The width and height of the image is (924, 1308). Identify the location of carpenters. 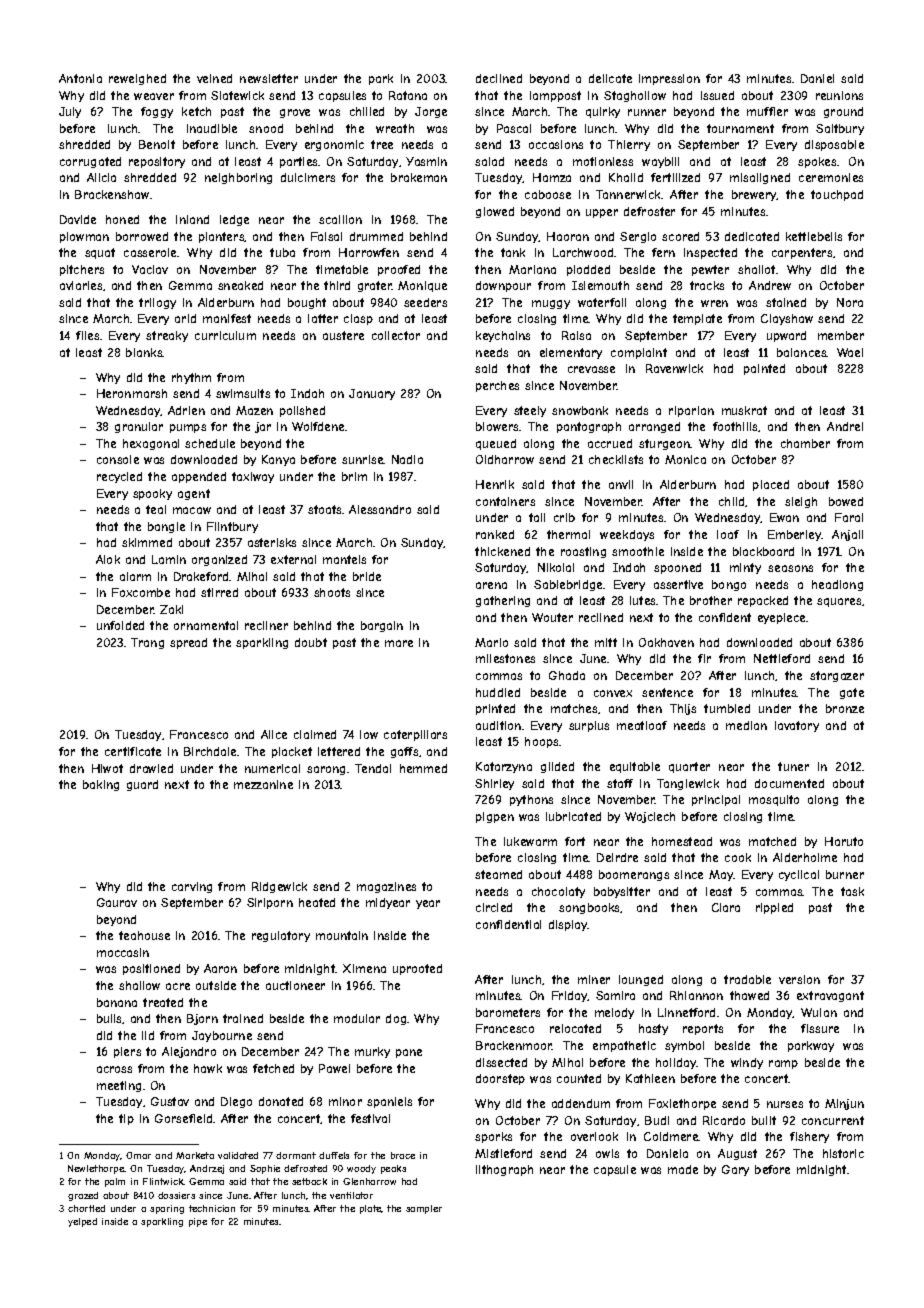
(802, 253).
